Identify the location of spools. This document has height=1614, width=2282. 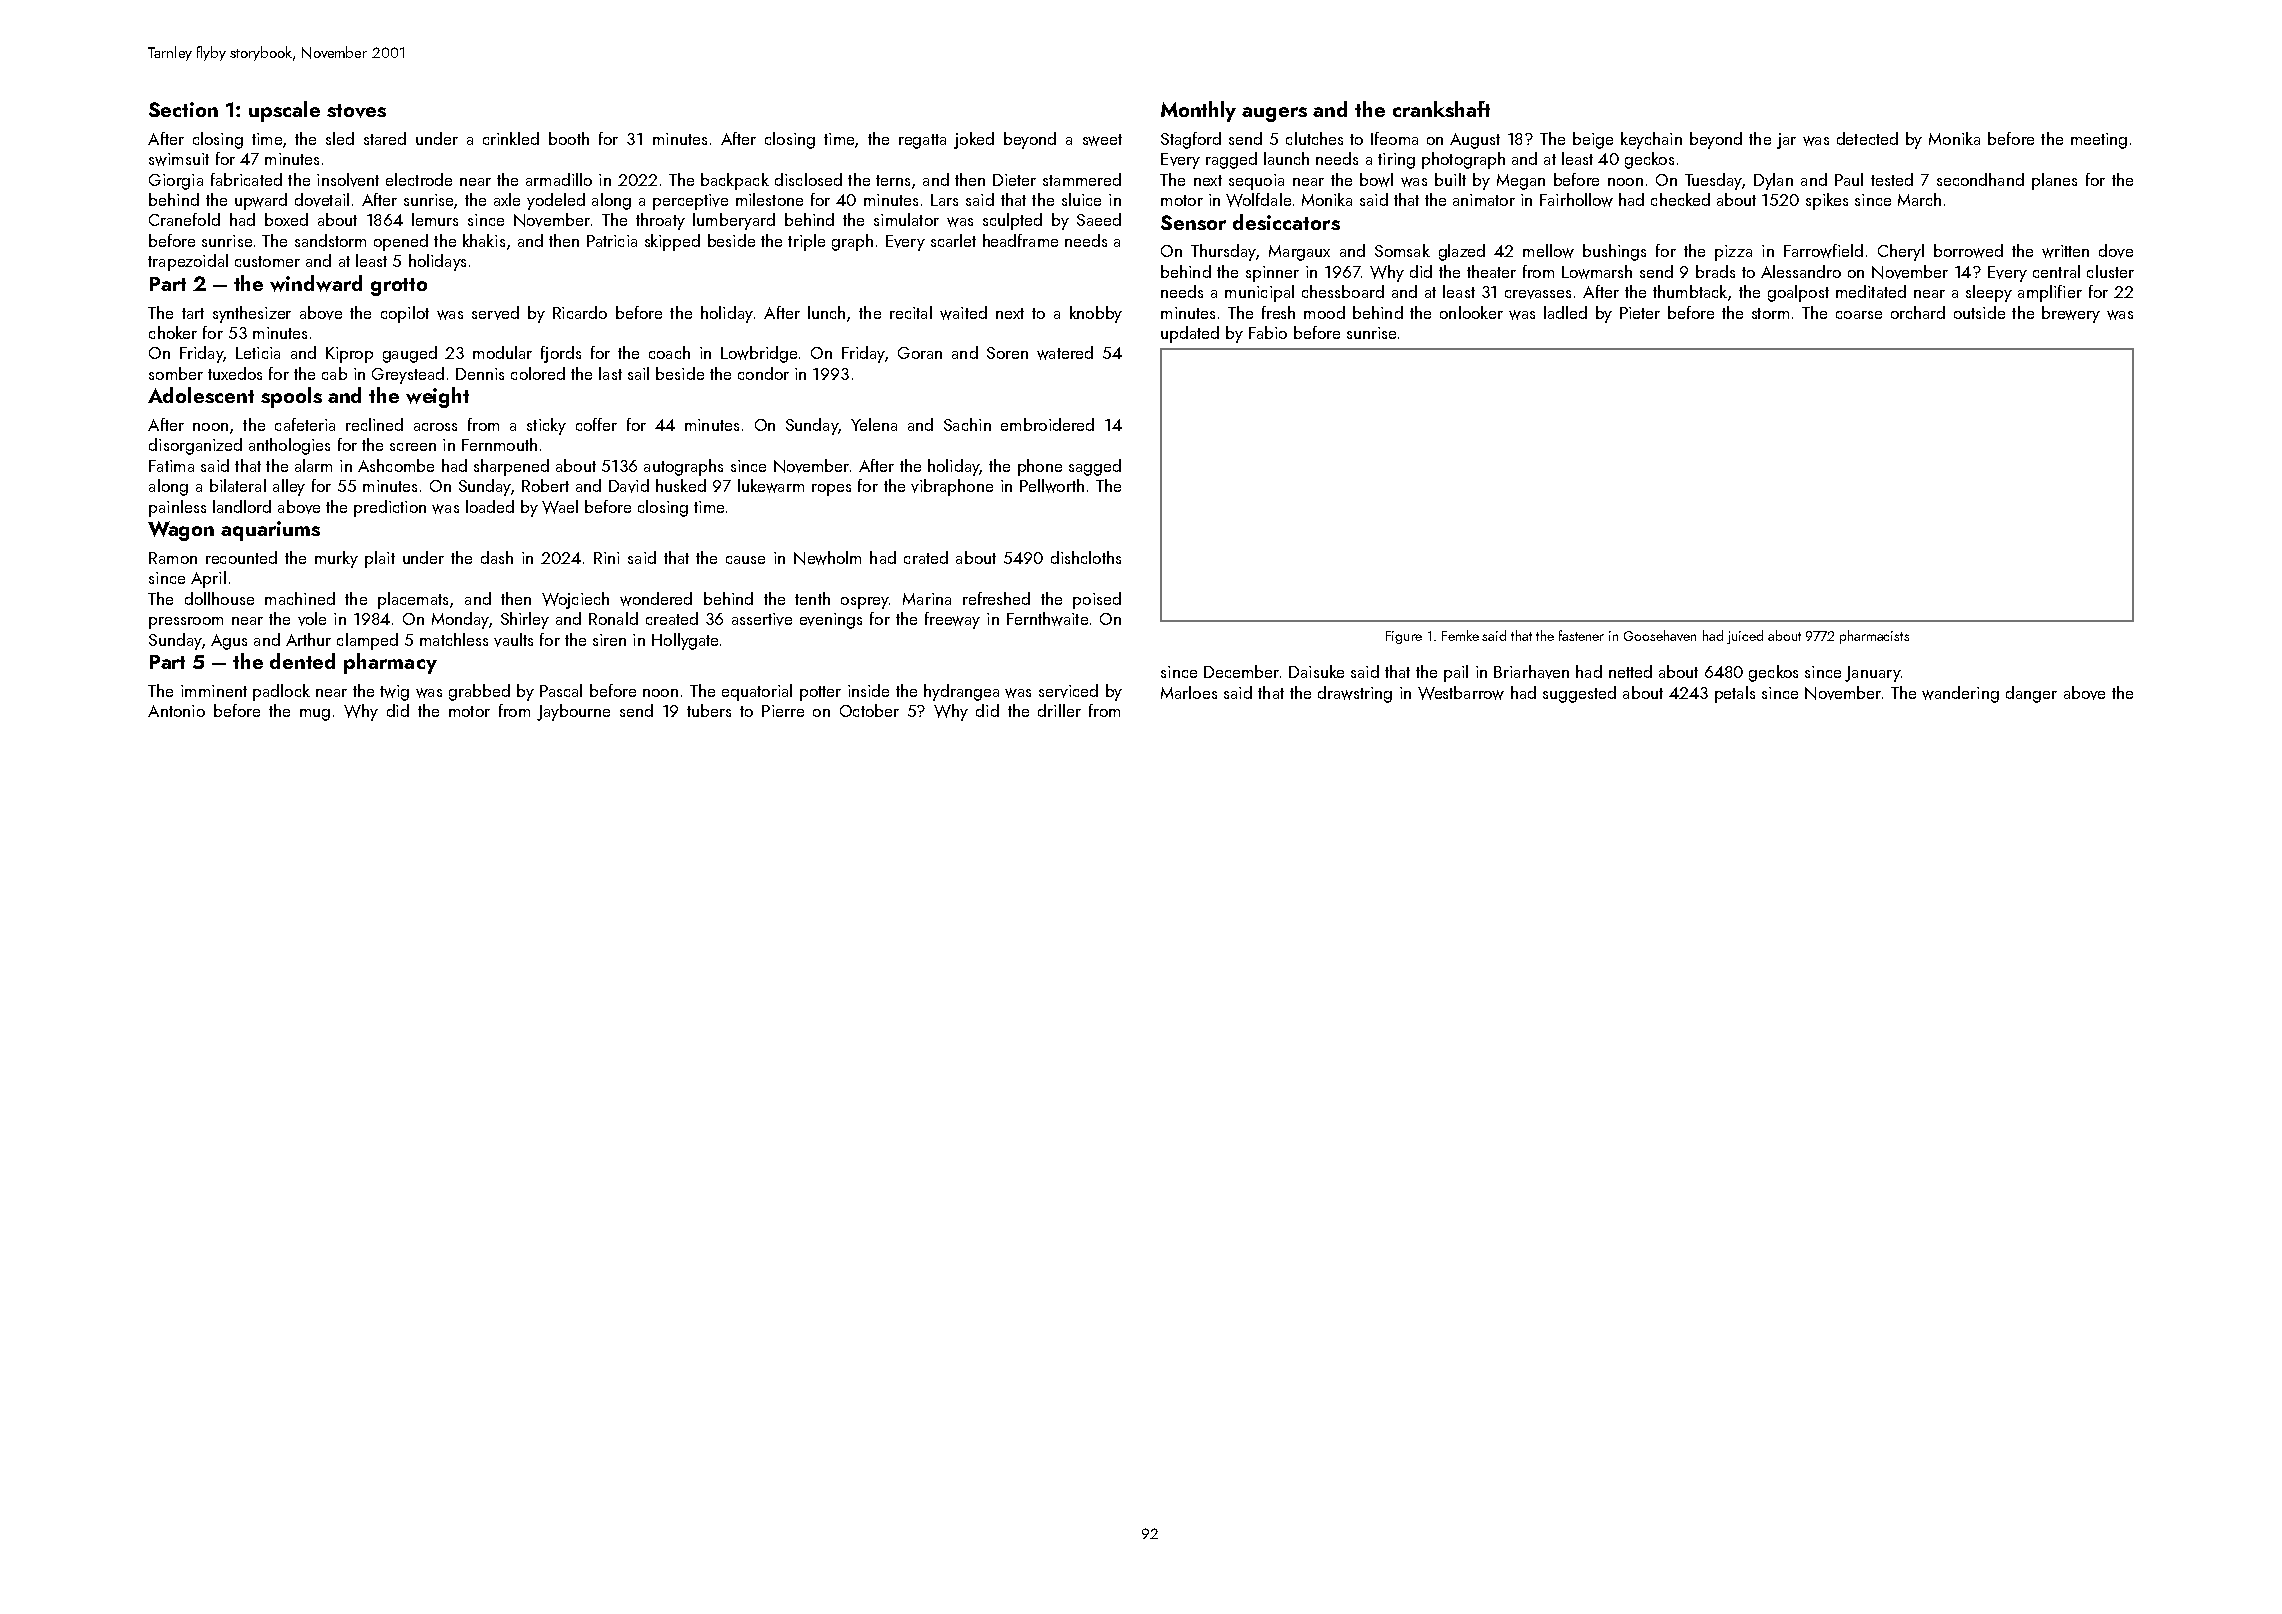
(291, 397).
